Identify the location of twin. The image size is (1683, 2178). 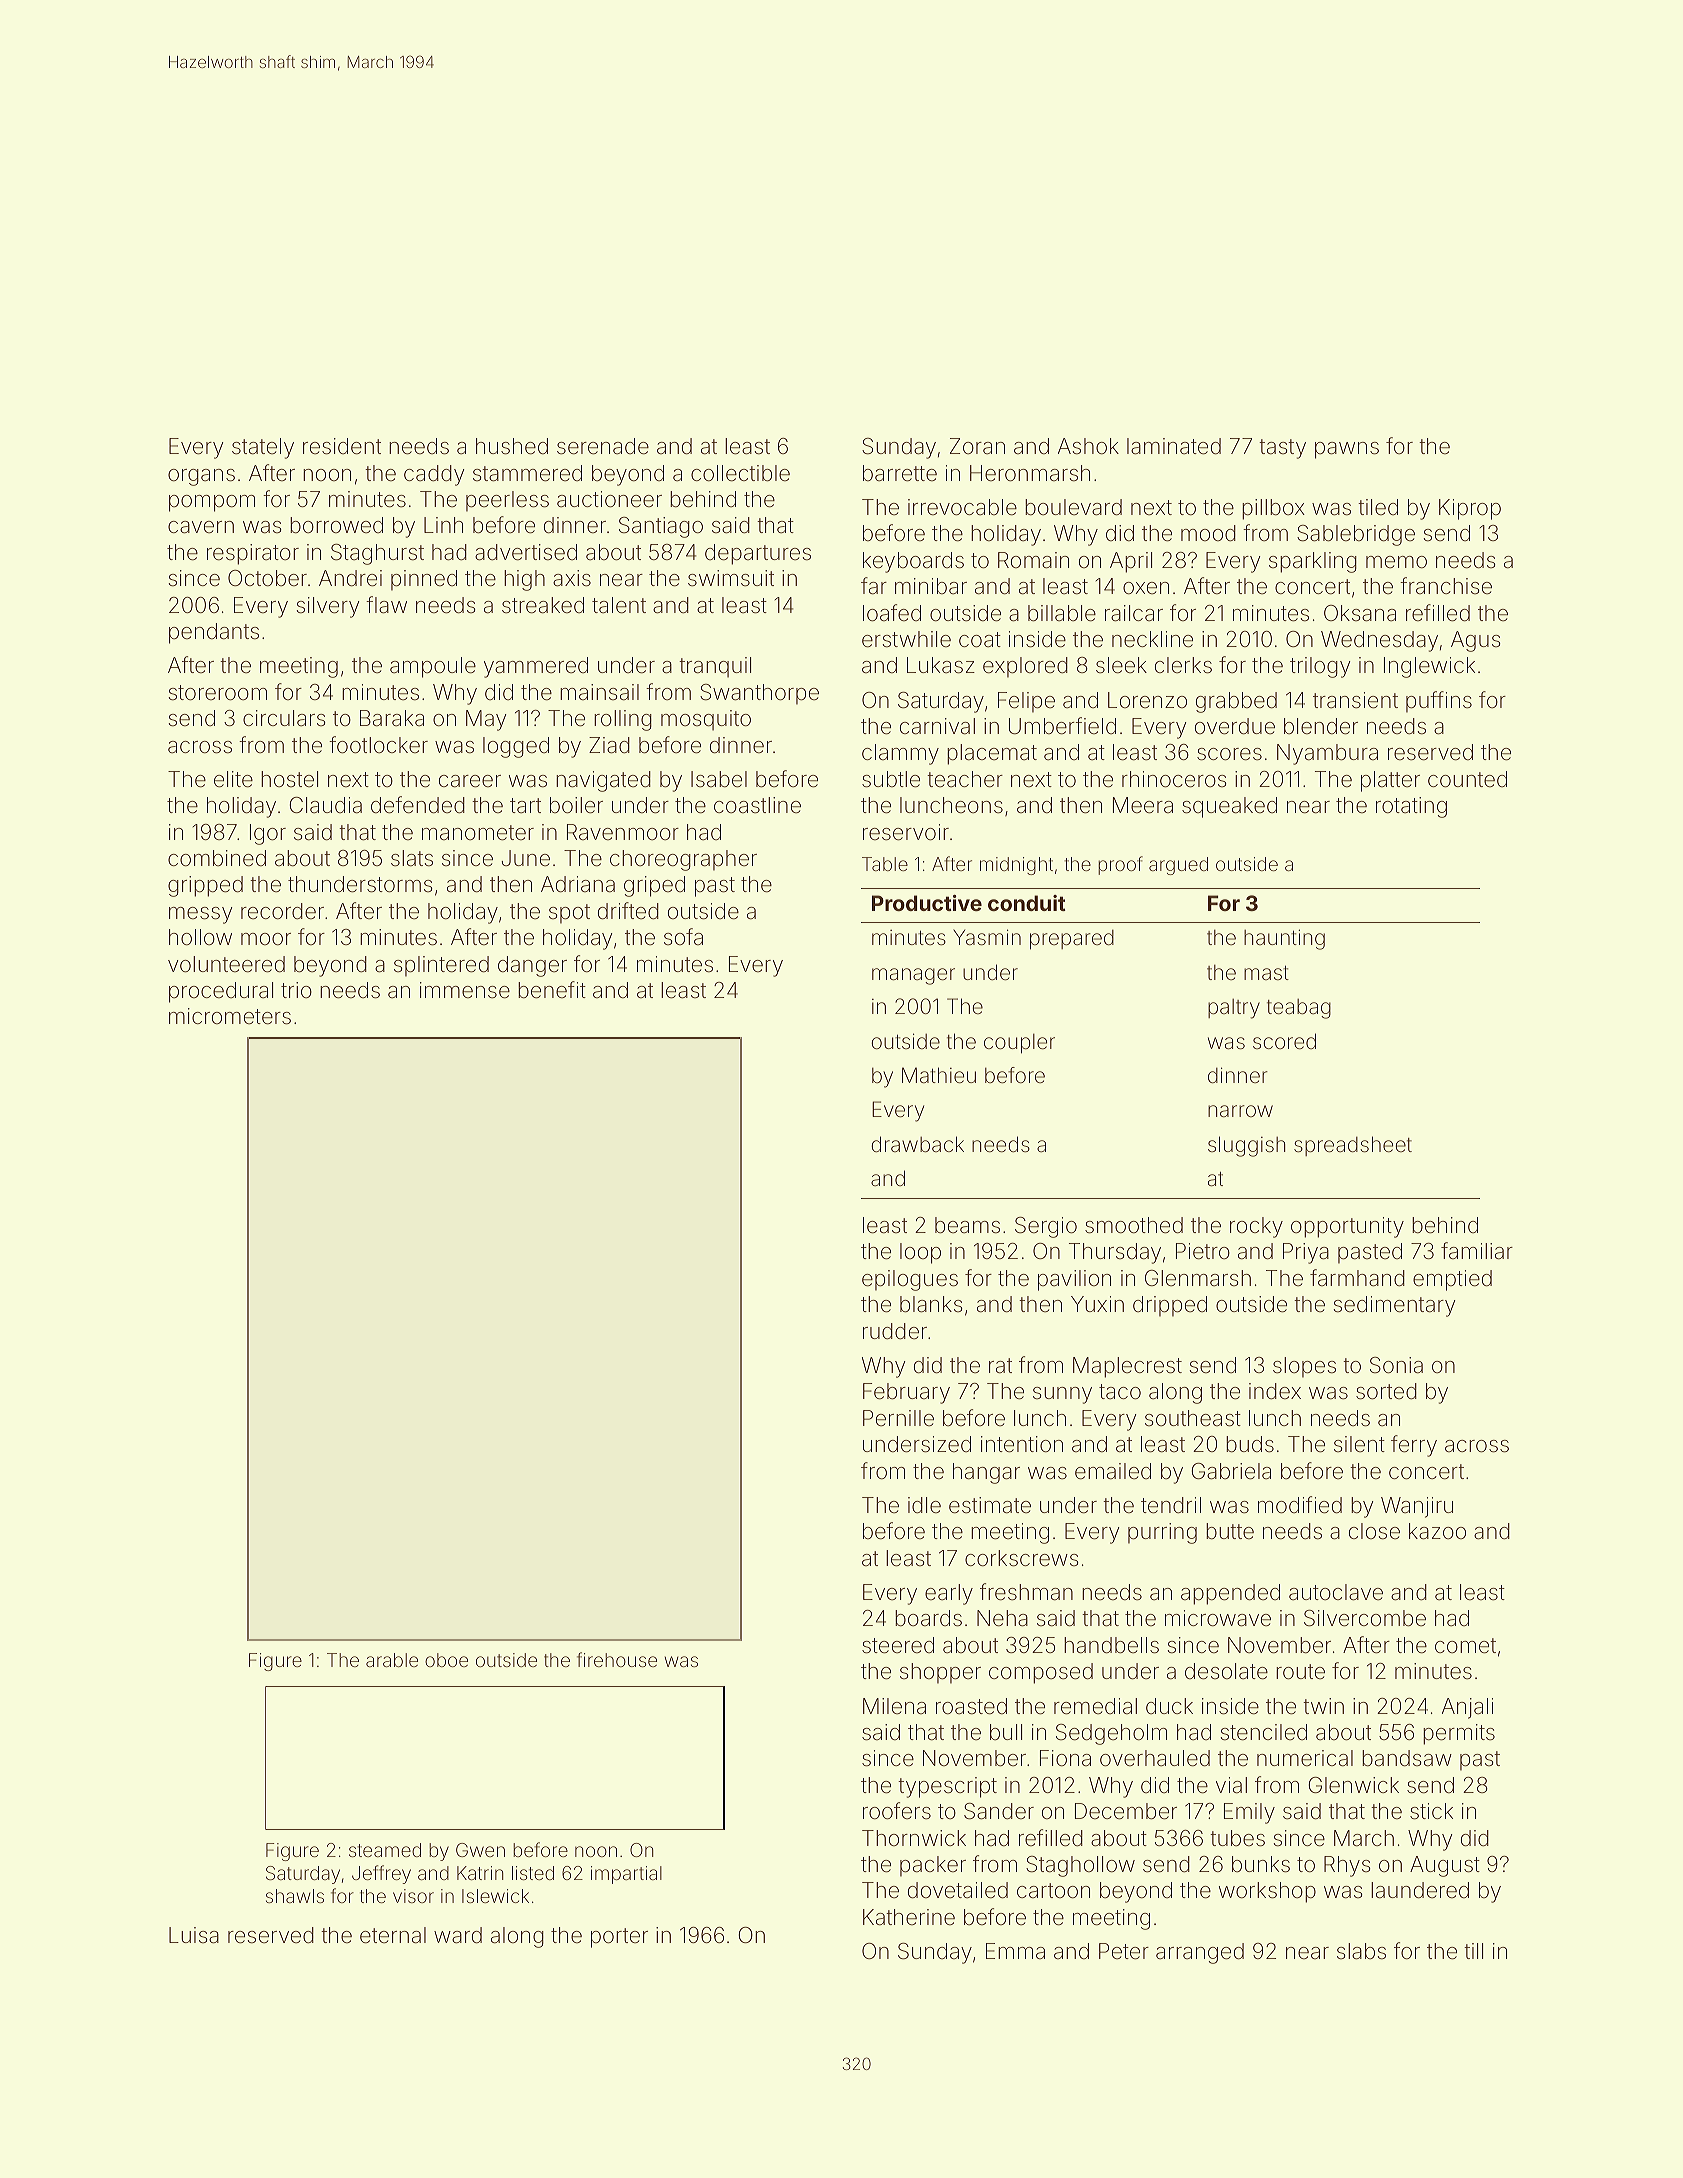
(1323, 1706).
